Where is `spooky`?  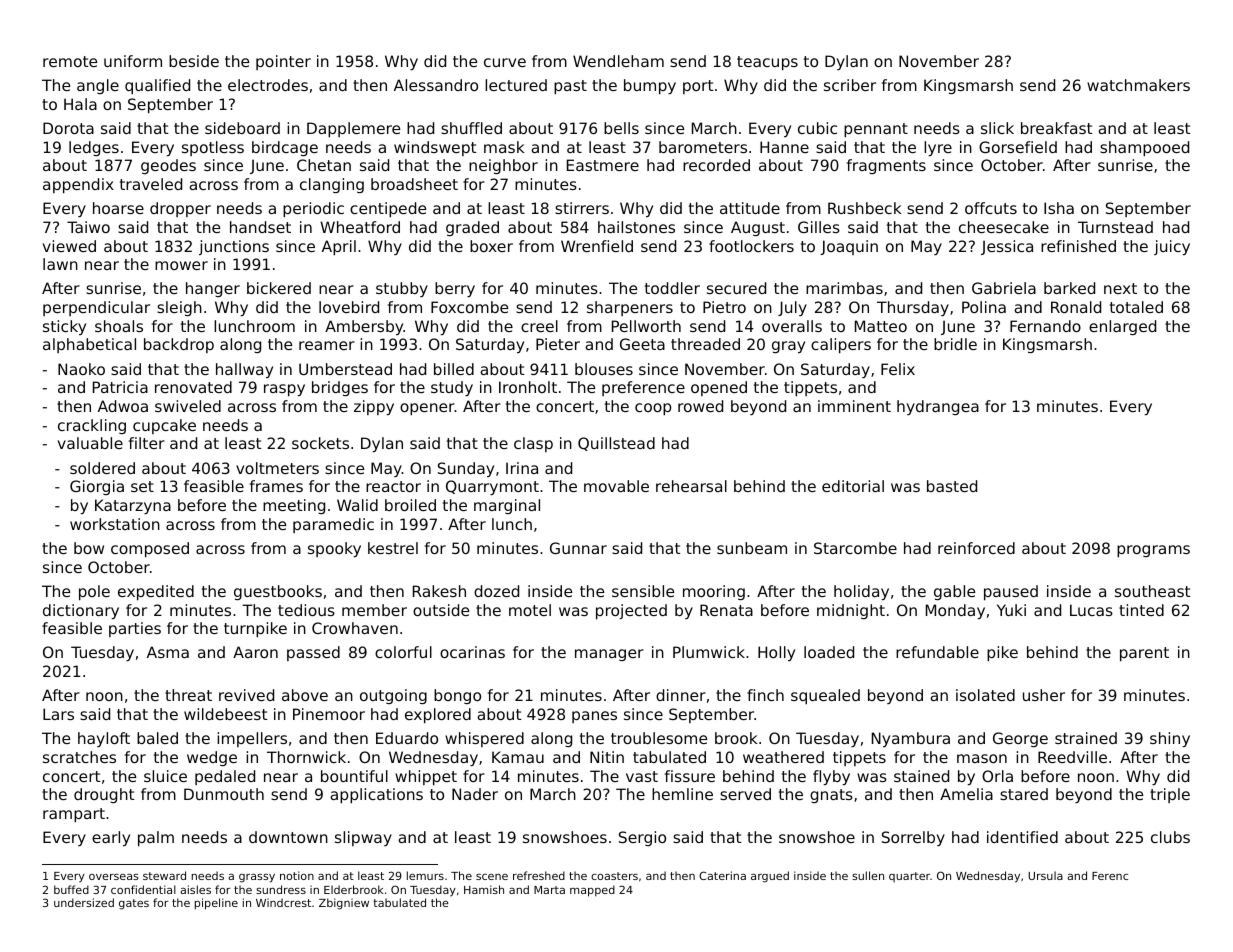
spooky is located at coordinates (334, 549).
